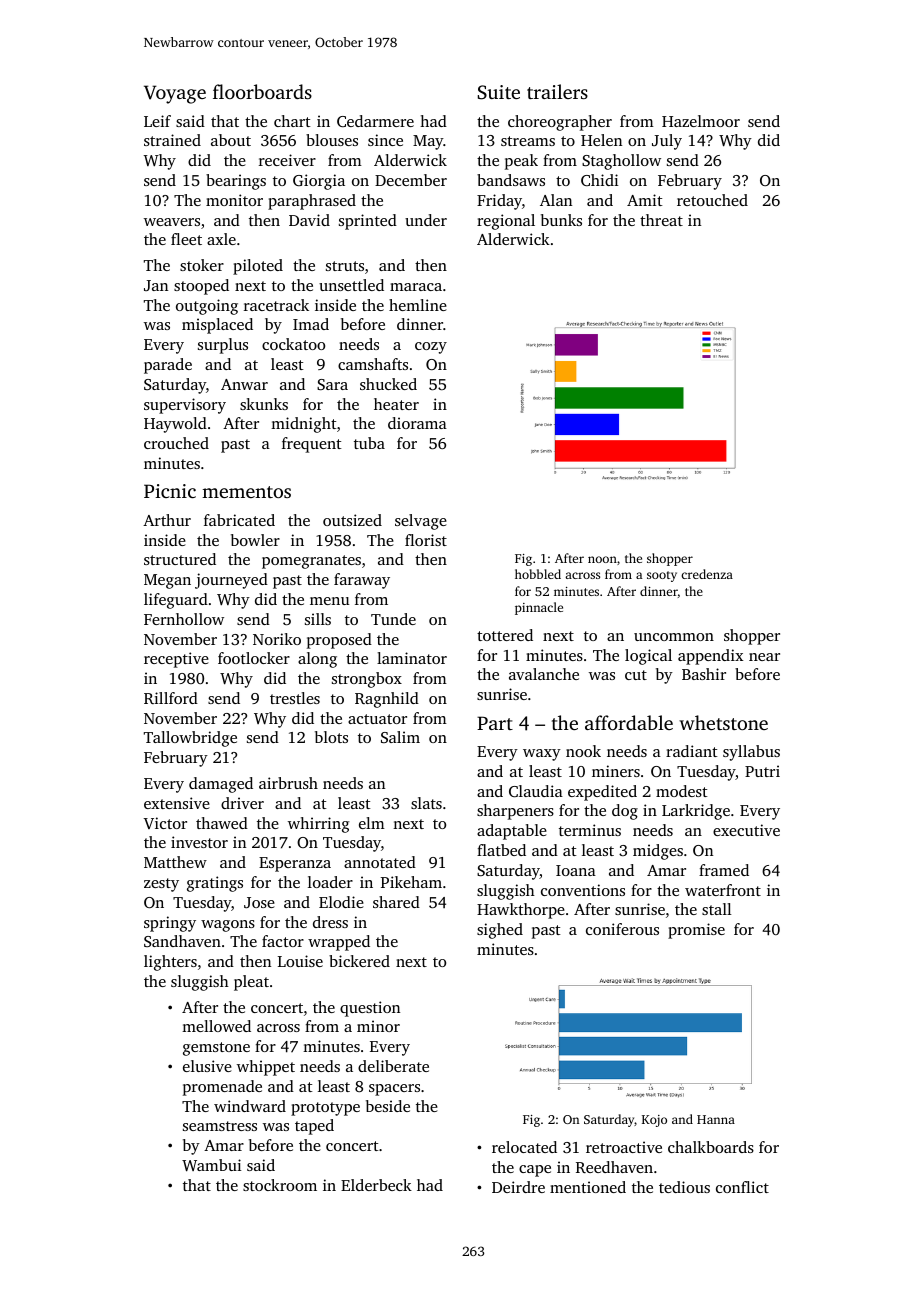 The image size is (924, 1314). Describe the element at coordinates (295, 698) in the document. I see `trestles` at that location.
